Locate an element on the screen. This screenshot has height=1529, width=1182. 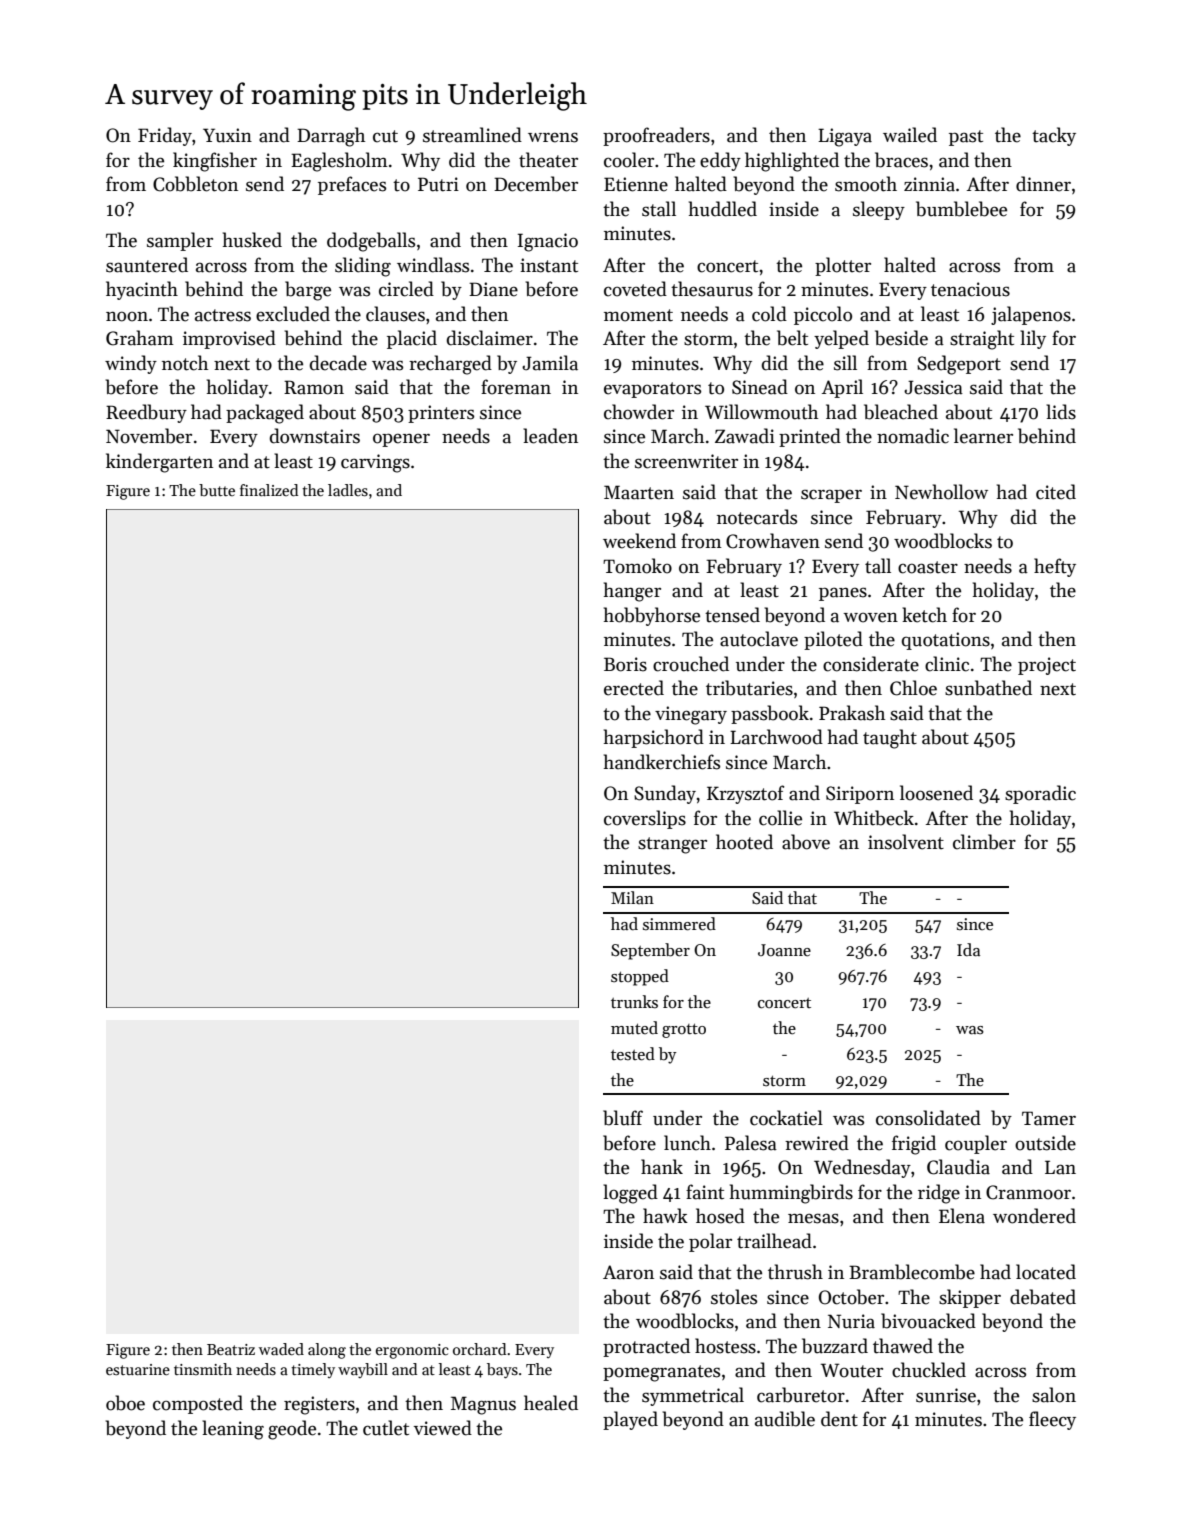
orchard is located at coordinates (479, 1349).
